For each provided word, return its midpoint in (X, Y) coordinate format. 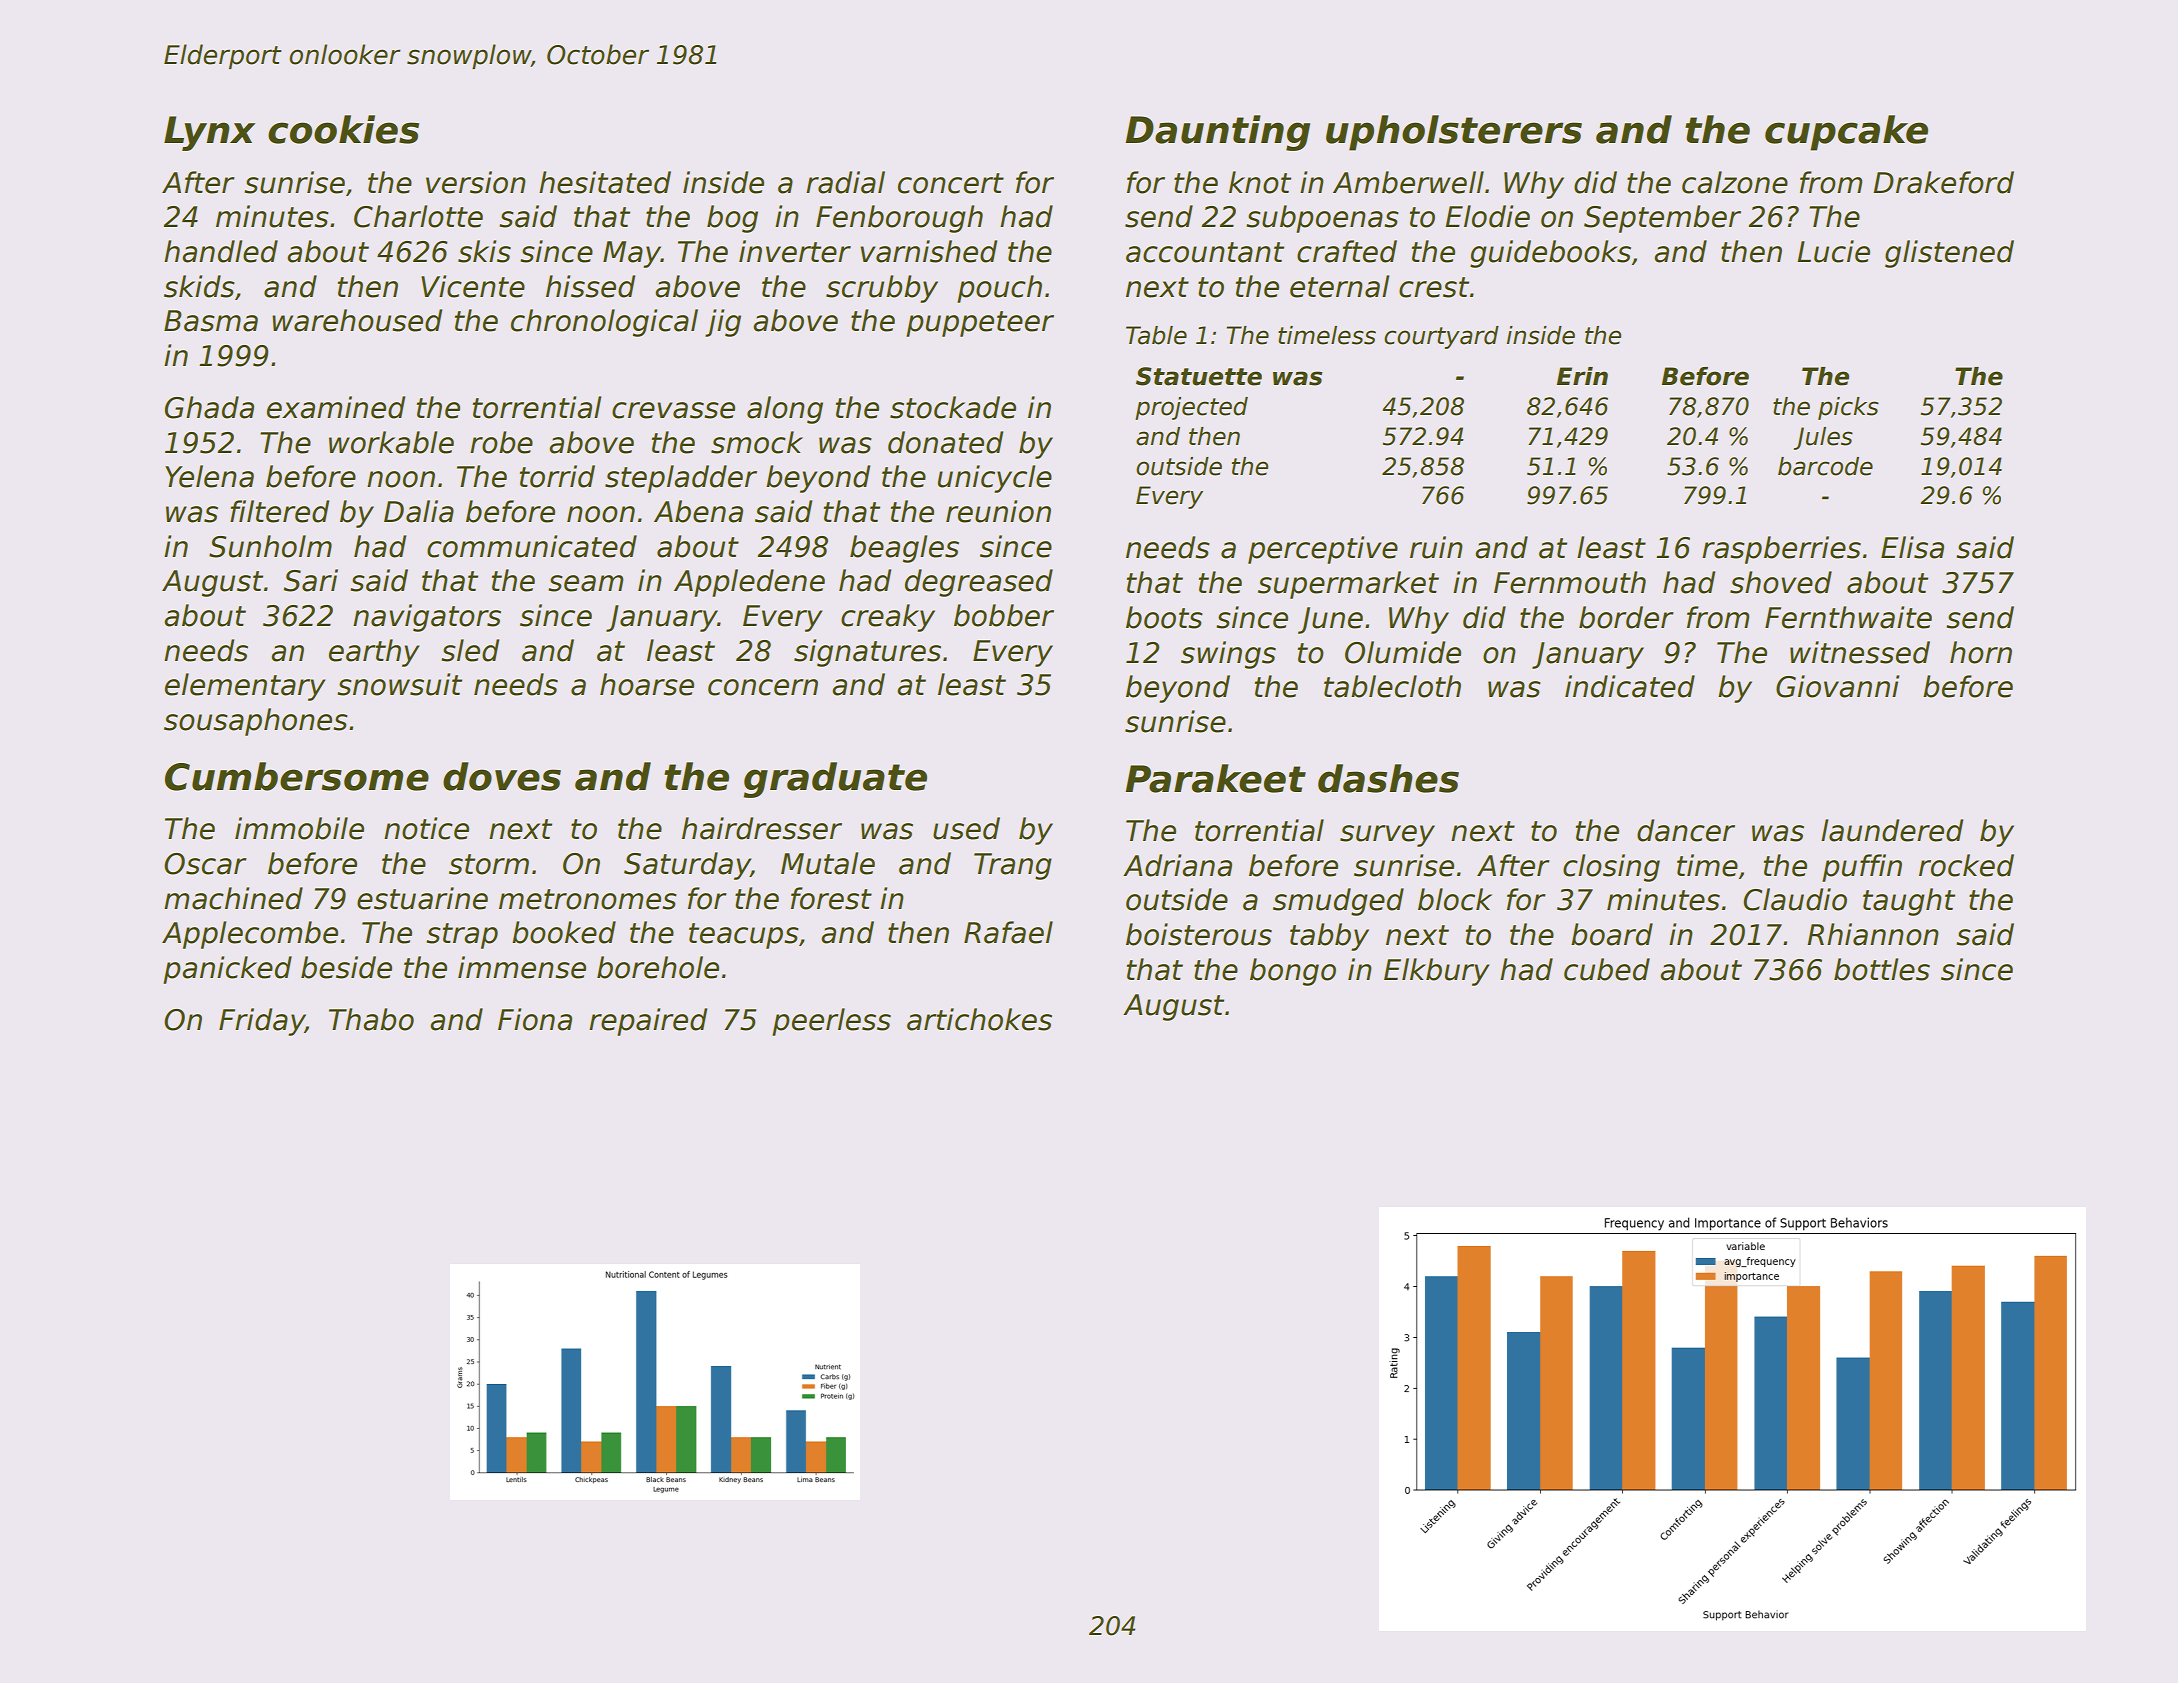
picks (1848, 408)
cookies (343, 129)
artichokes (979, 1019)
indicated (1630, 686)
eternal (1339, 286)
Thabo (371, 1019)
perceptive (1323, 550)
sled (470, 650)
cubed (1607, 969)
